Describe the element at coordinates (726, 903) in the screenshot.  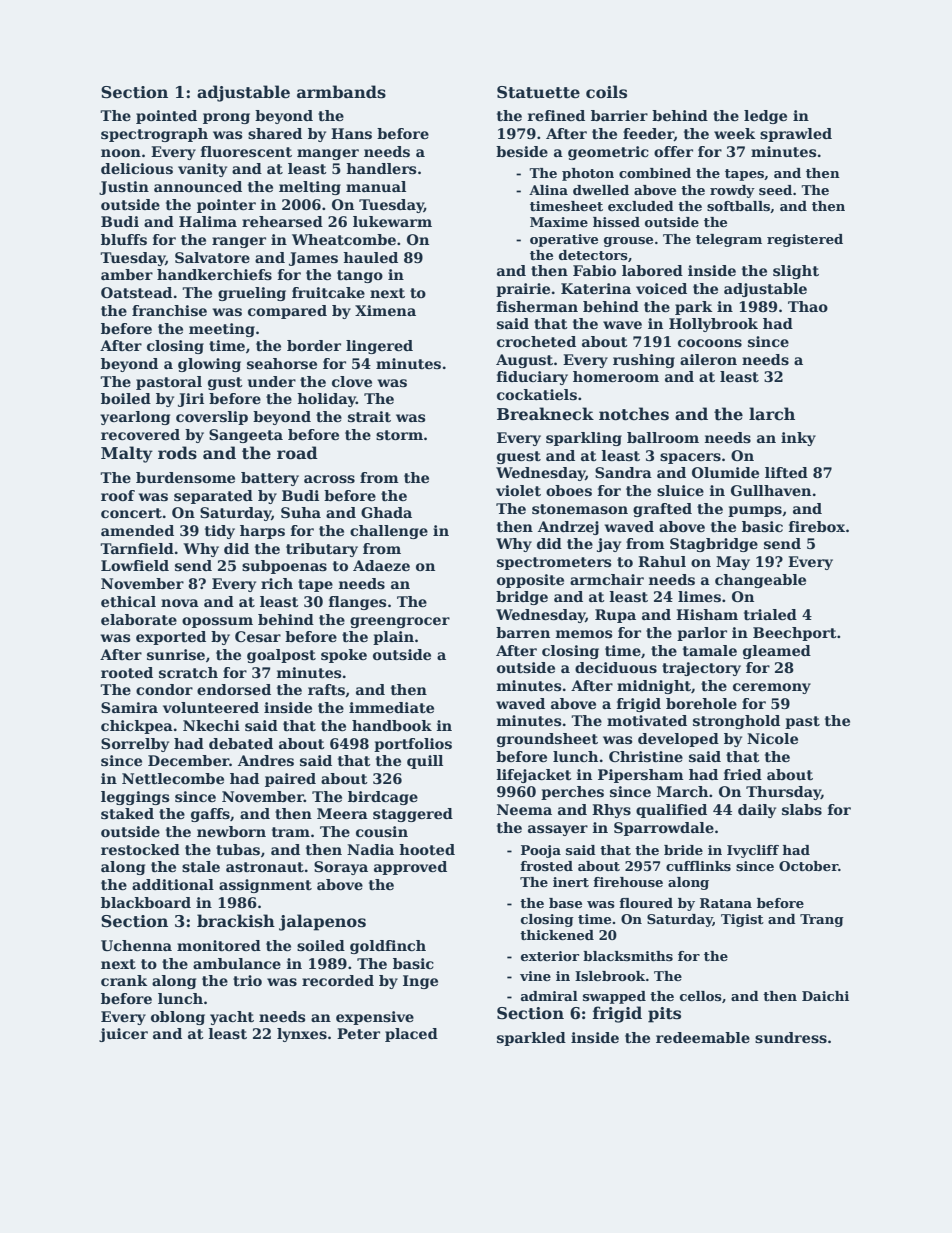
I see `Ratana` at that location.
